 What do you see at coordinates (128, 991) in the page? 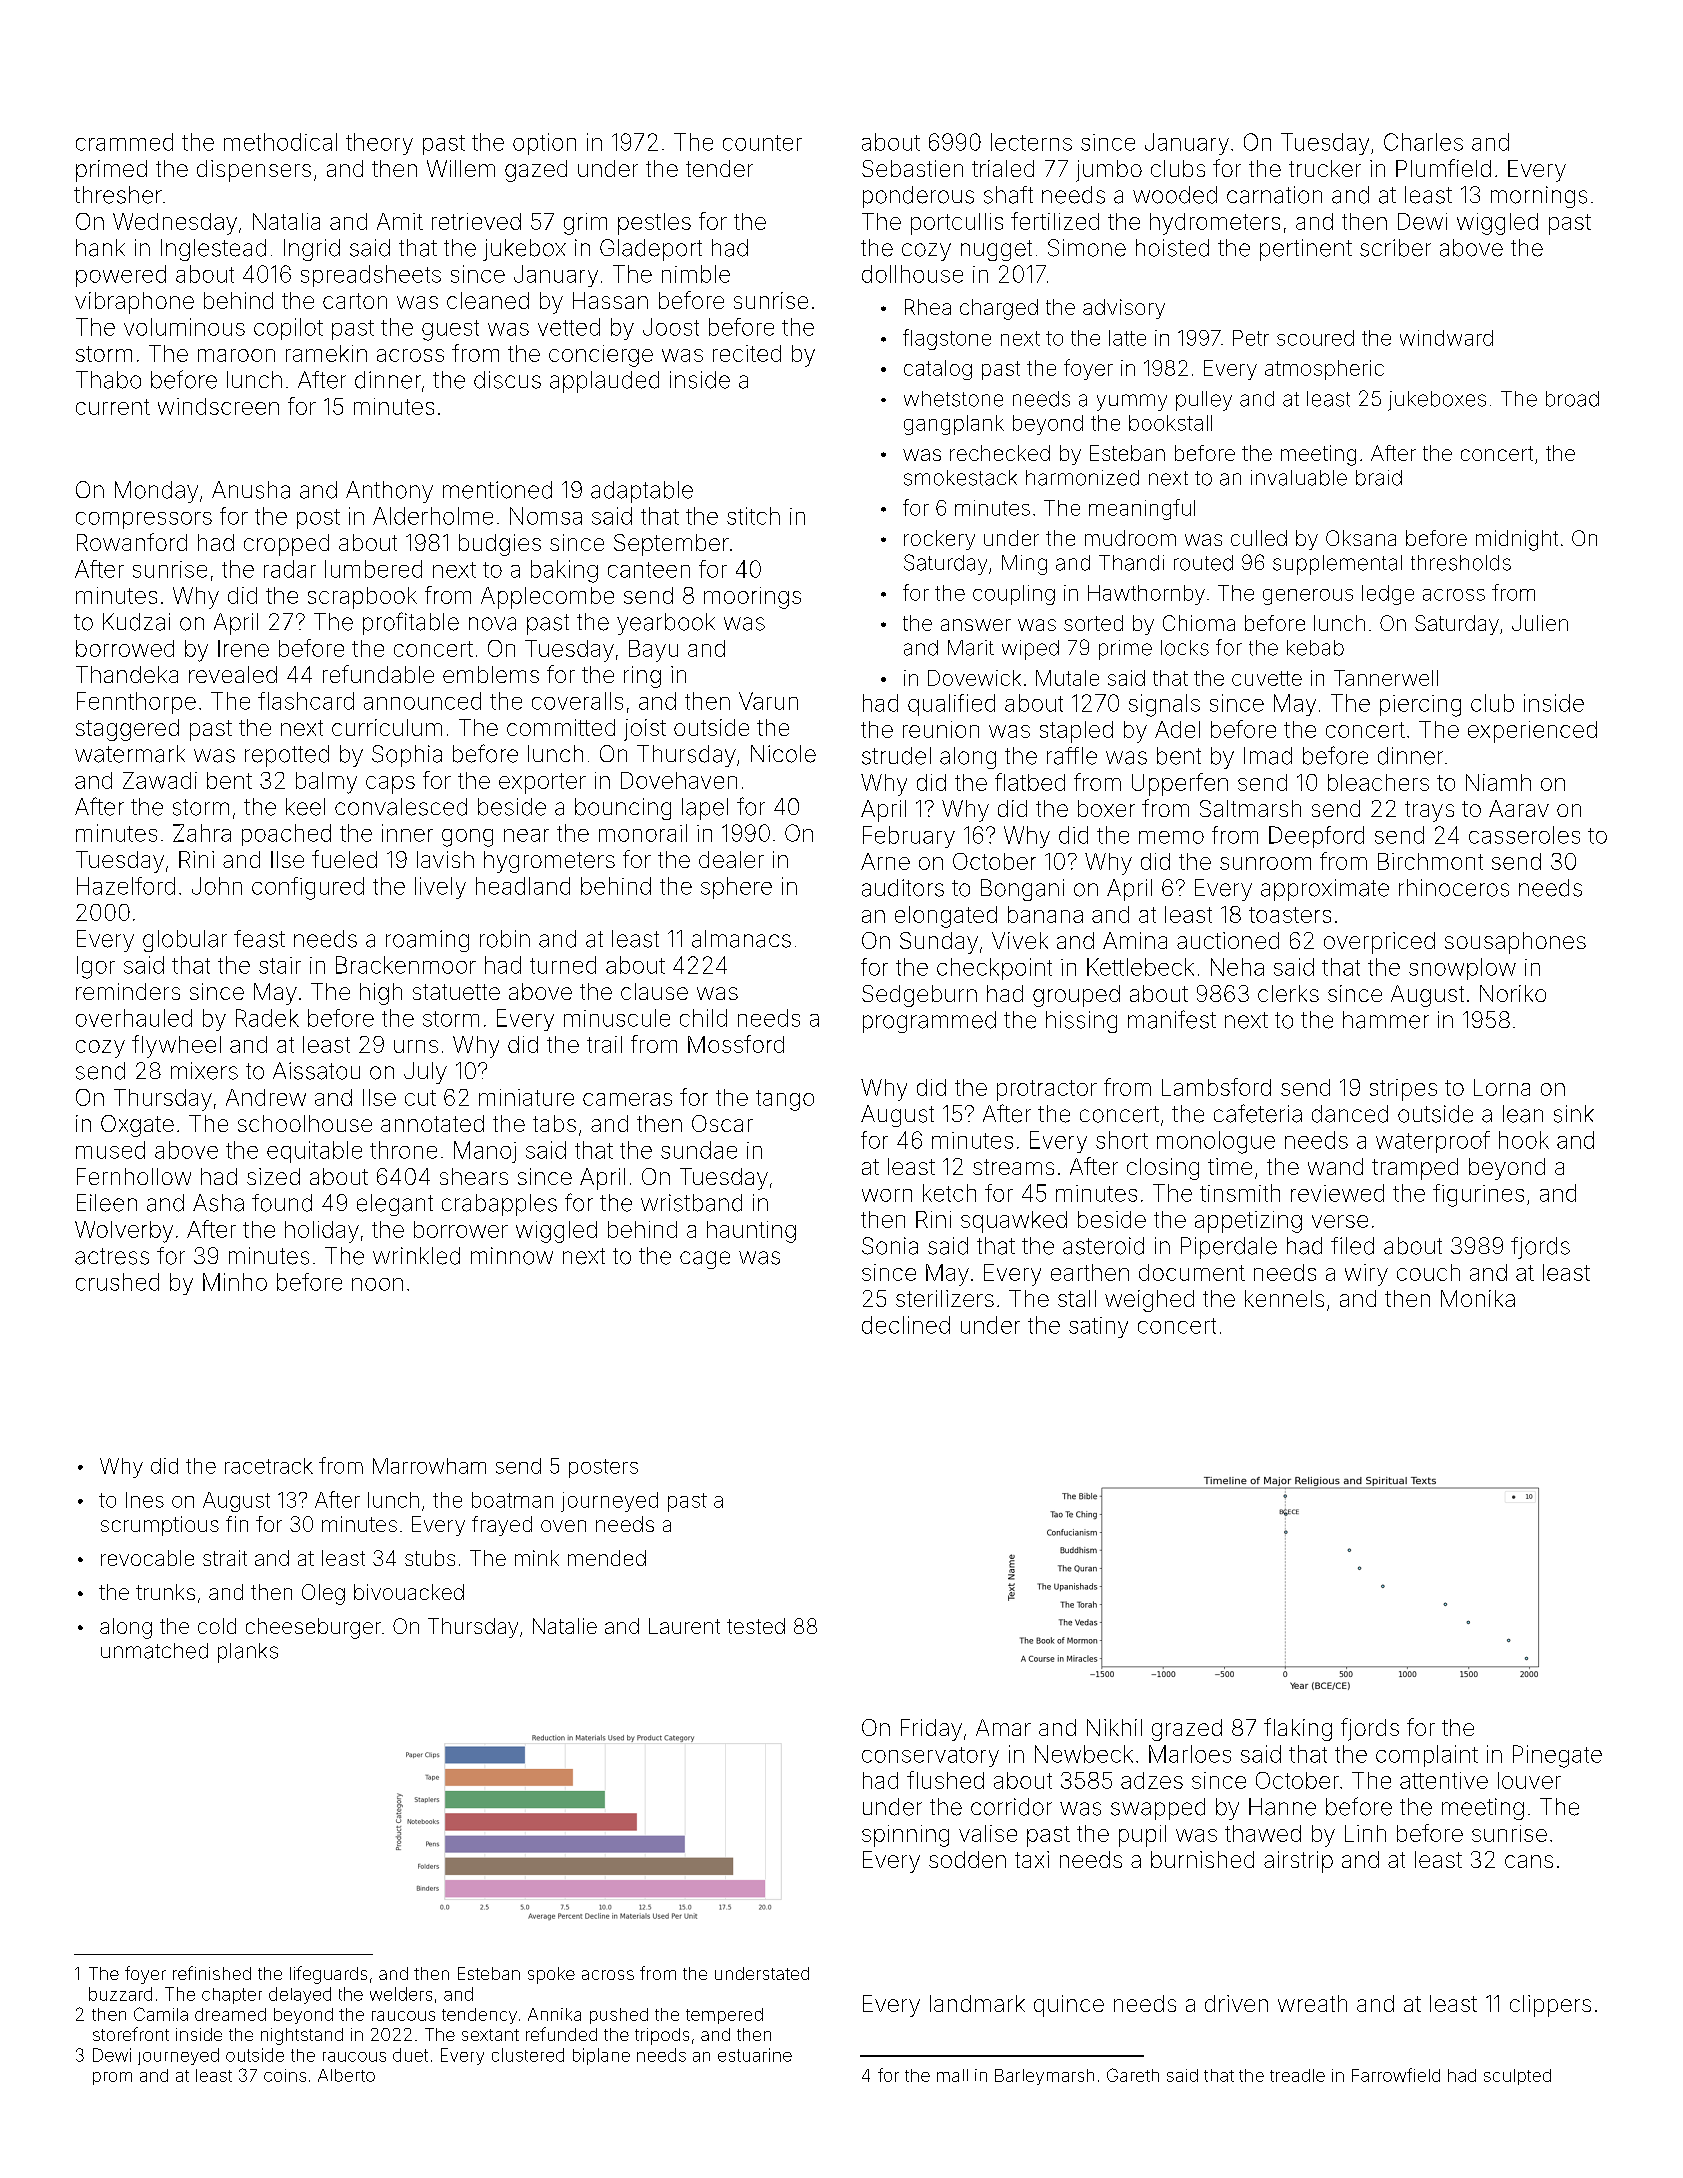
I see `reminders` at bounding box center [128, 991].
